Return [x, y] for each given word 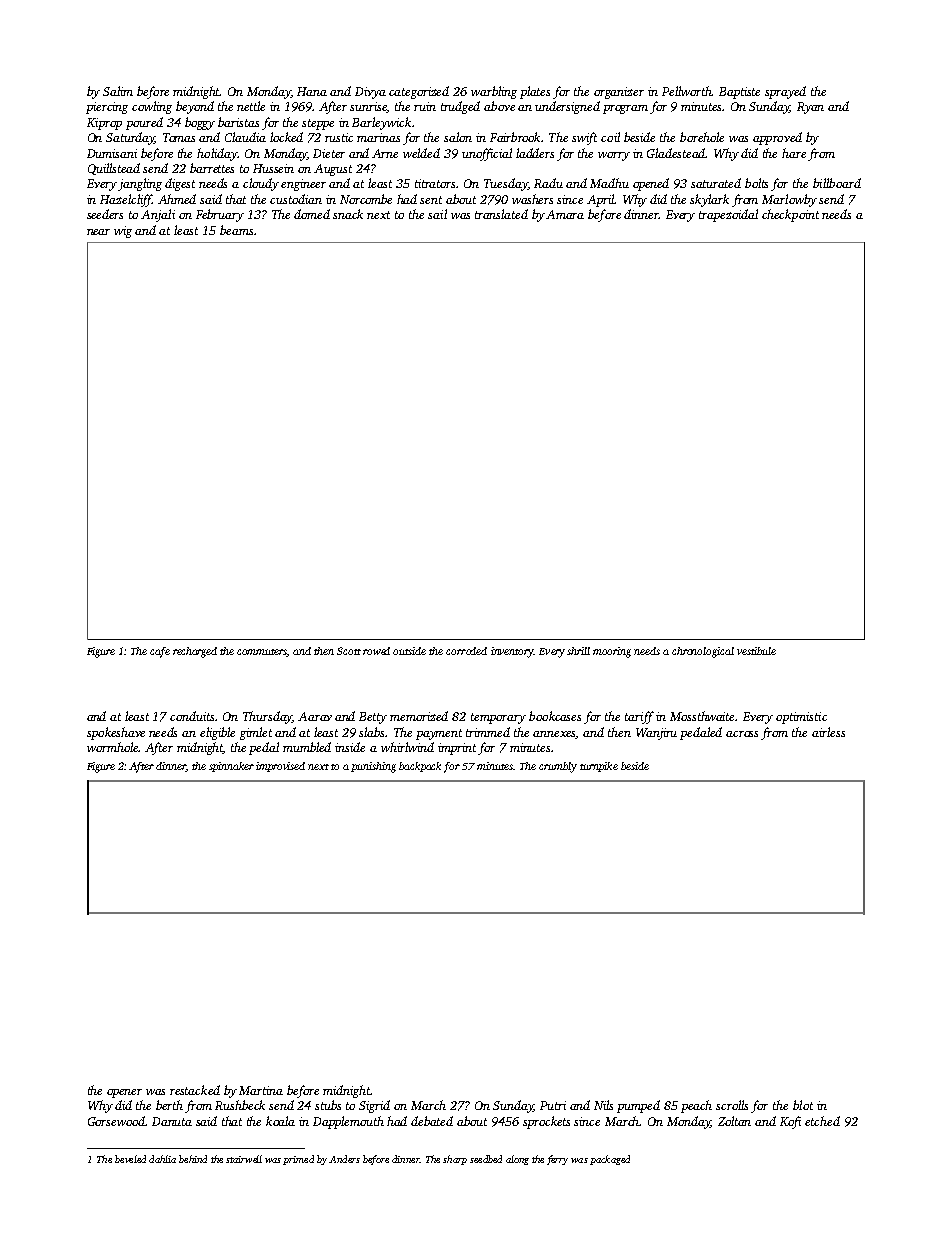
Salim [118, 91]
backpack [420, 767]
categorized [419, 92]
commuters [262, 653]
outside [409, 651]
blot [803, 1105]
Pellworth [687, 91]
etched [822, 1121]
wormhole [113, 747]
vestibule [756, 651]
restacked [195, 1090]
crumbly [558, 767]
